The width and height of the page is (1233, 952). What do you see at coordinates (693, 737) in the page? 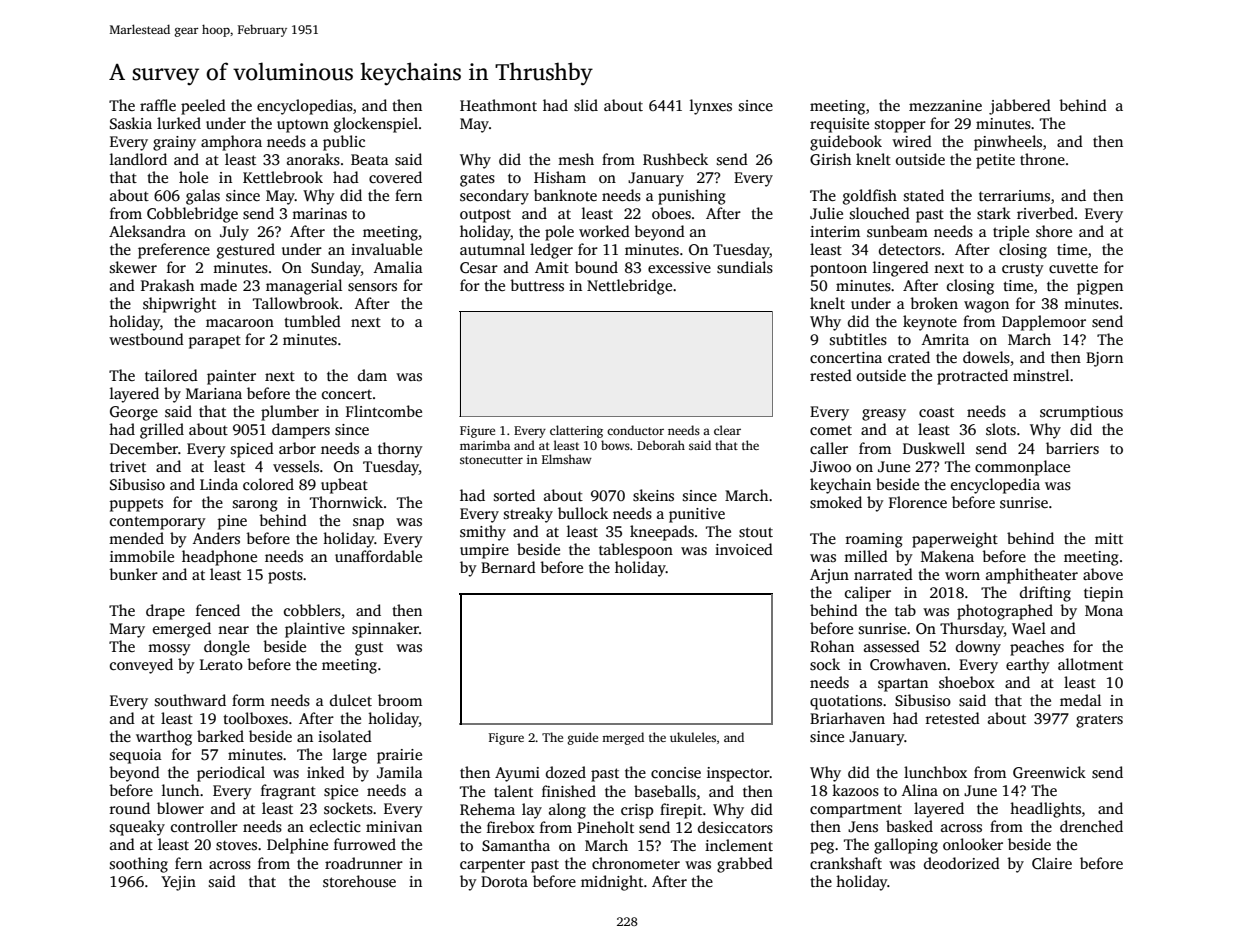
I see `ukuleles` at bounding box center [693, 737].
